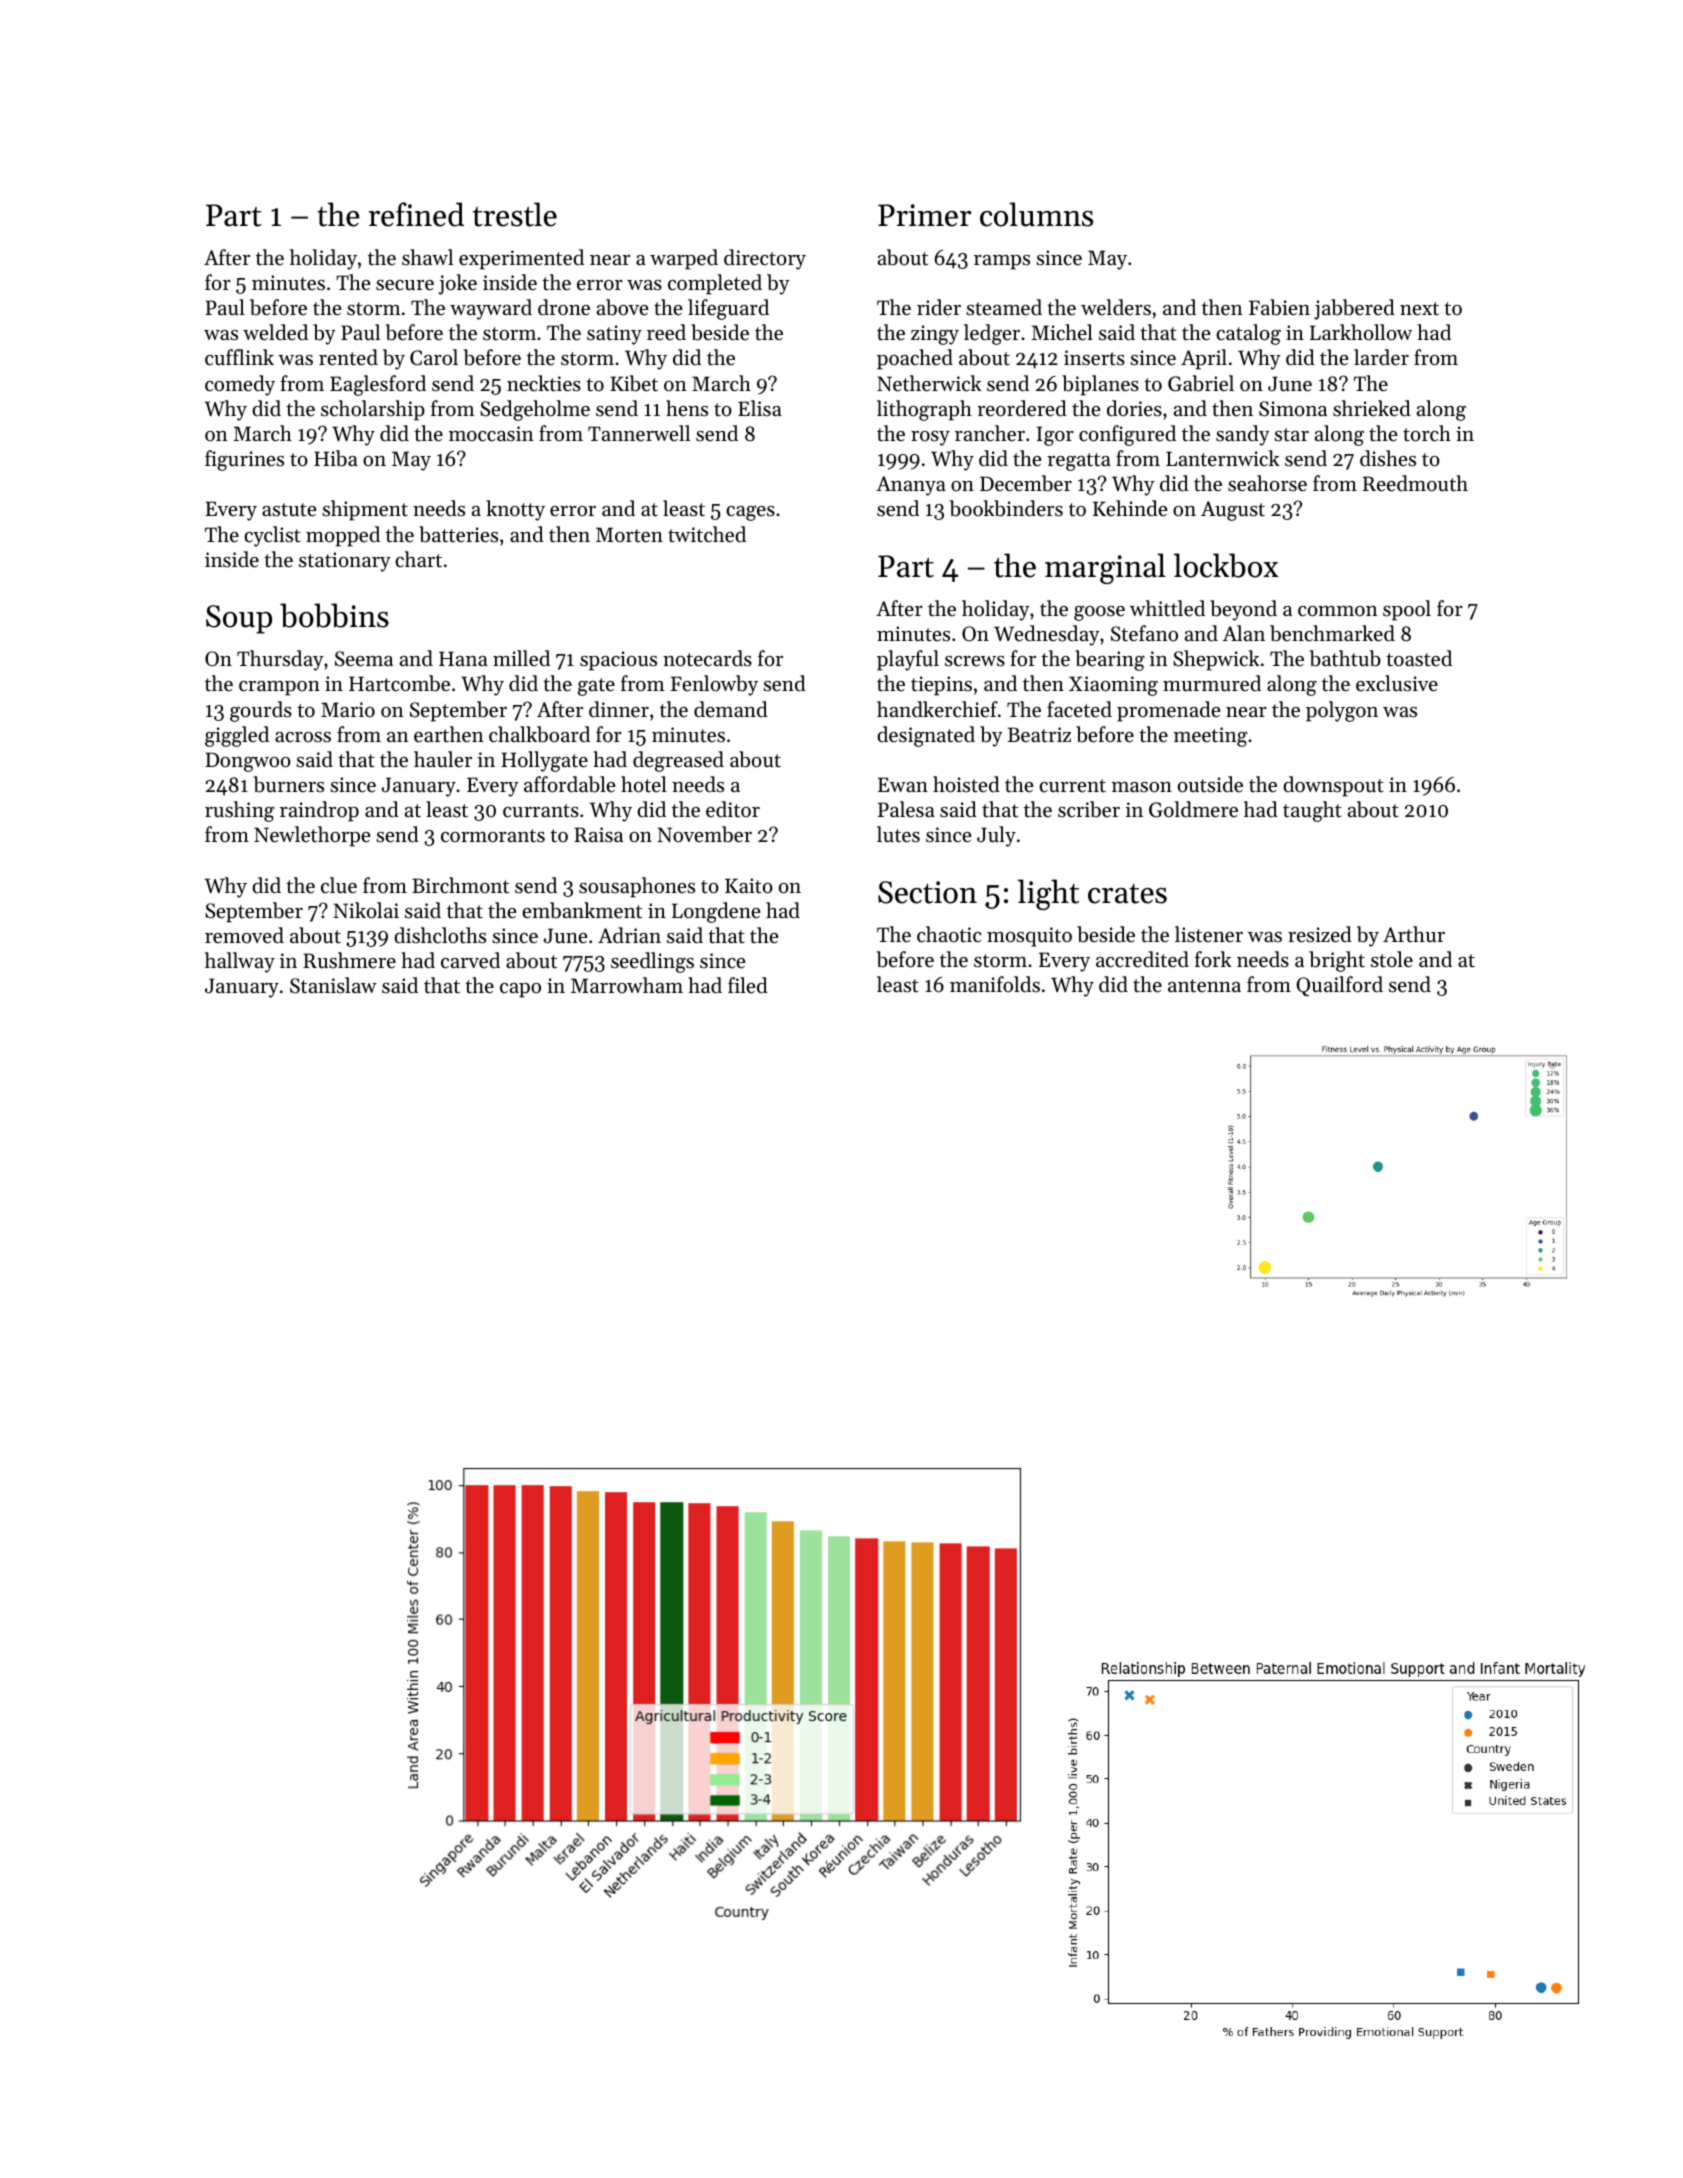  Describe the element at coordinates (1105, 568) in the page. I see `marginal` at that location.
